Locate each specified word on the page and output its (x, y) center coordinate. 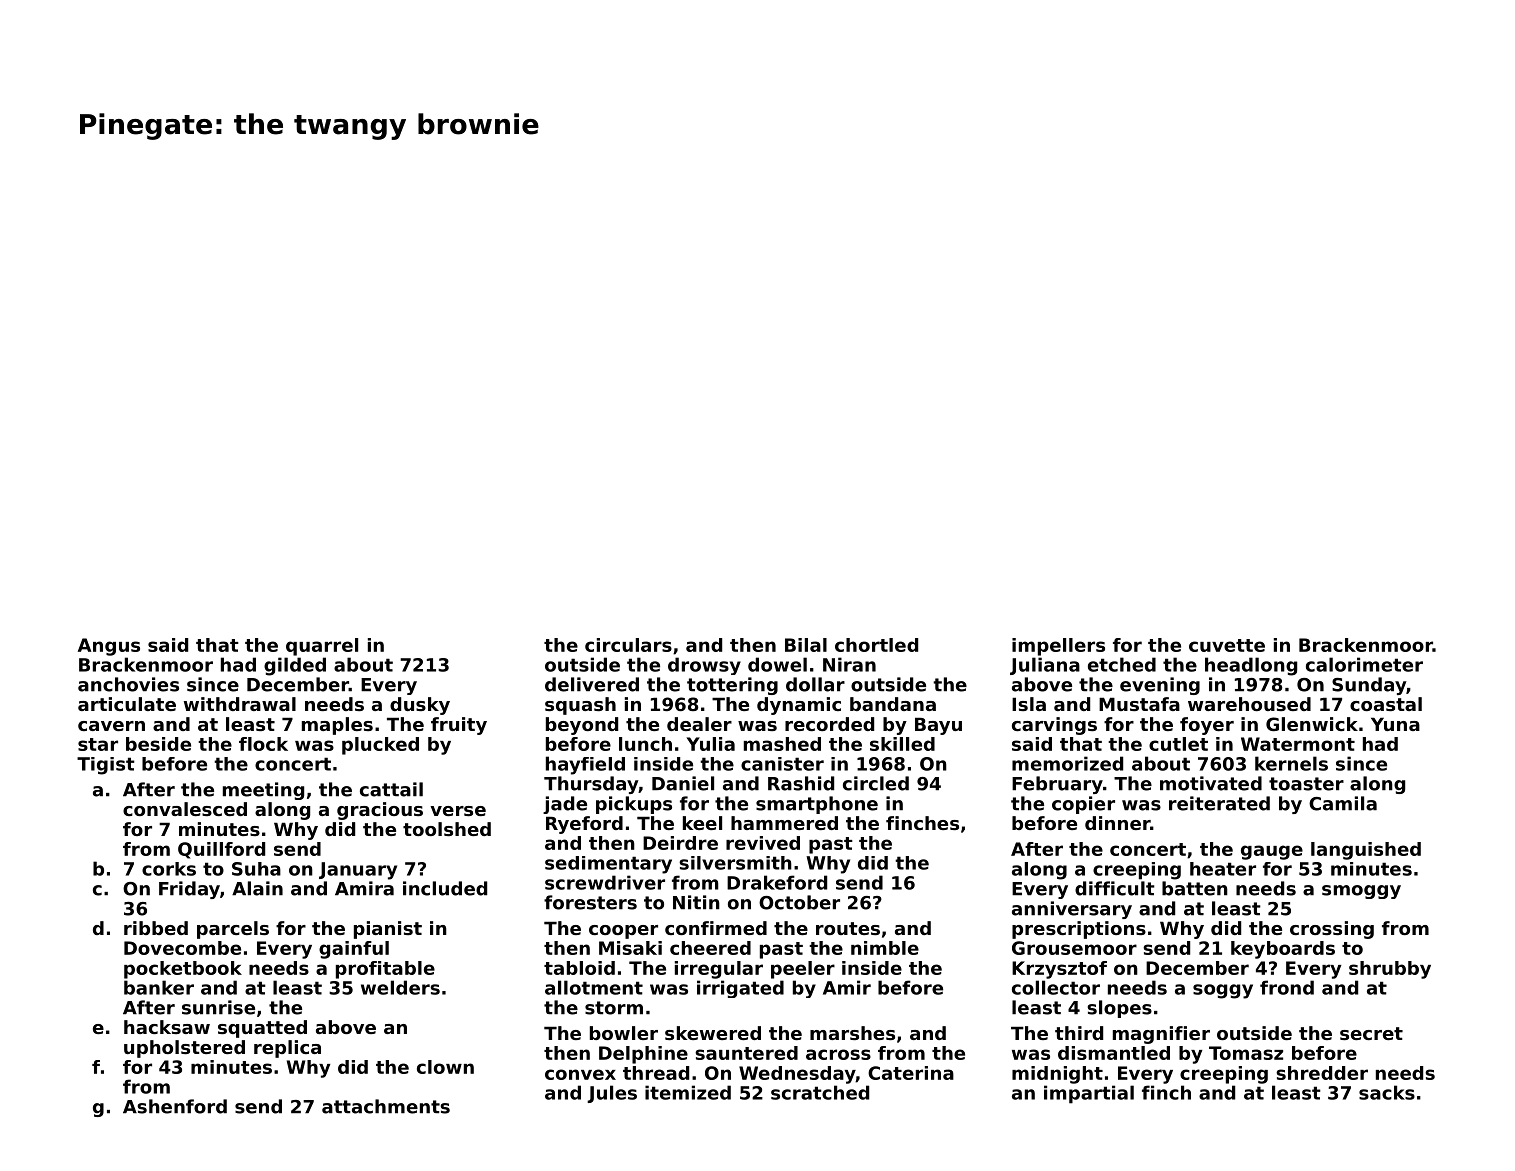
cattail (391, 789)
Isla (1029, 704)
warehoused (1249, 704)
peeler (803, 970)
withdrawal (240, 704)
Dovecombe (182, 948)
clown (445, 1067)
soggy (1223, 991)
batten (1195, 888)
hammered (784, 823)
